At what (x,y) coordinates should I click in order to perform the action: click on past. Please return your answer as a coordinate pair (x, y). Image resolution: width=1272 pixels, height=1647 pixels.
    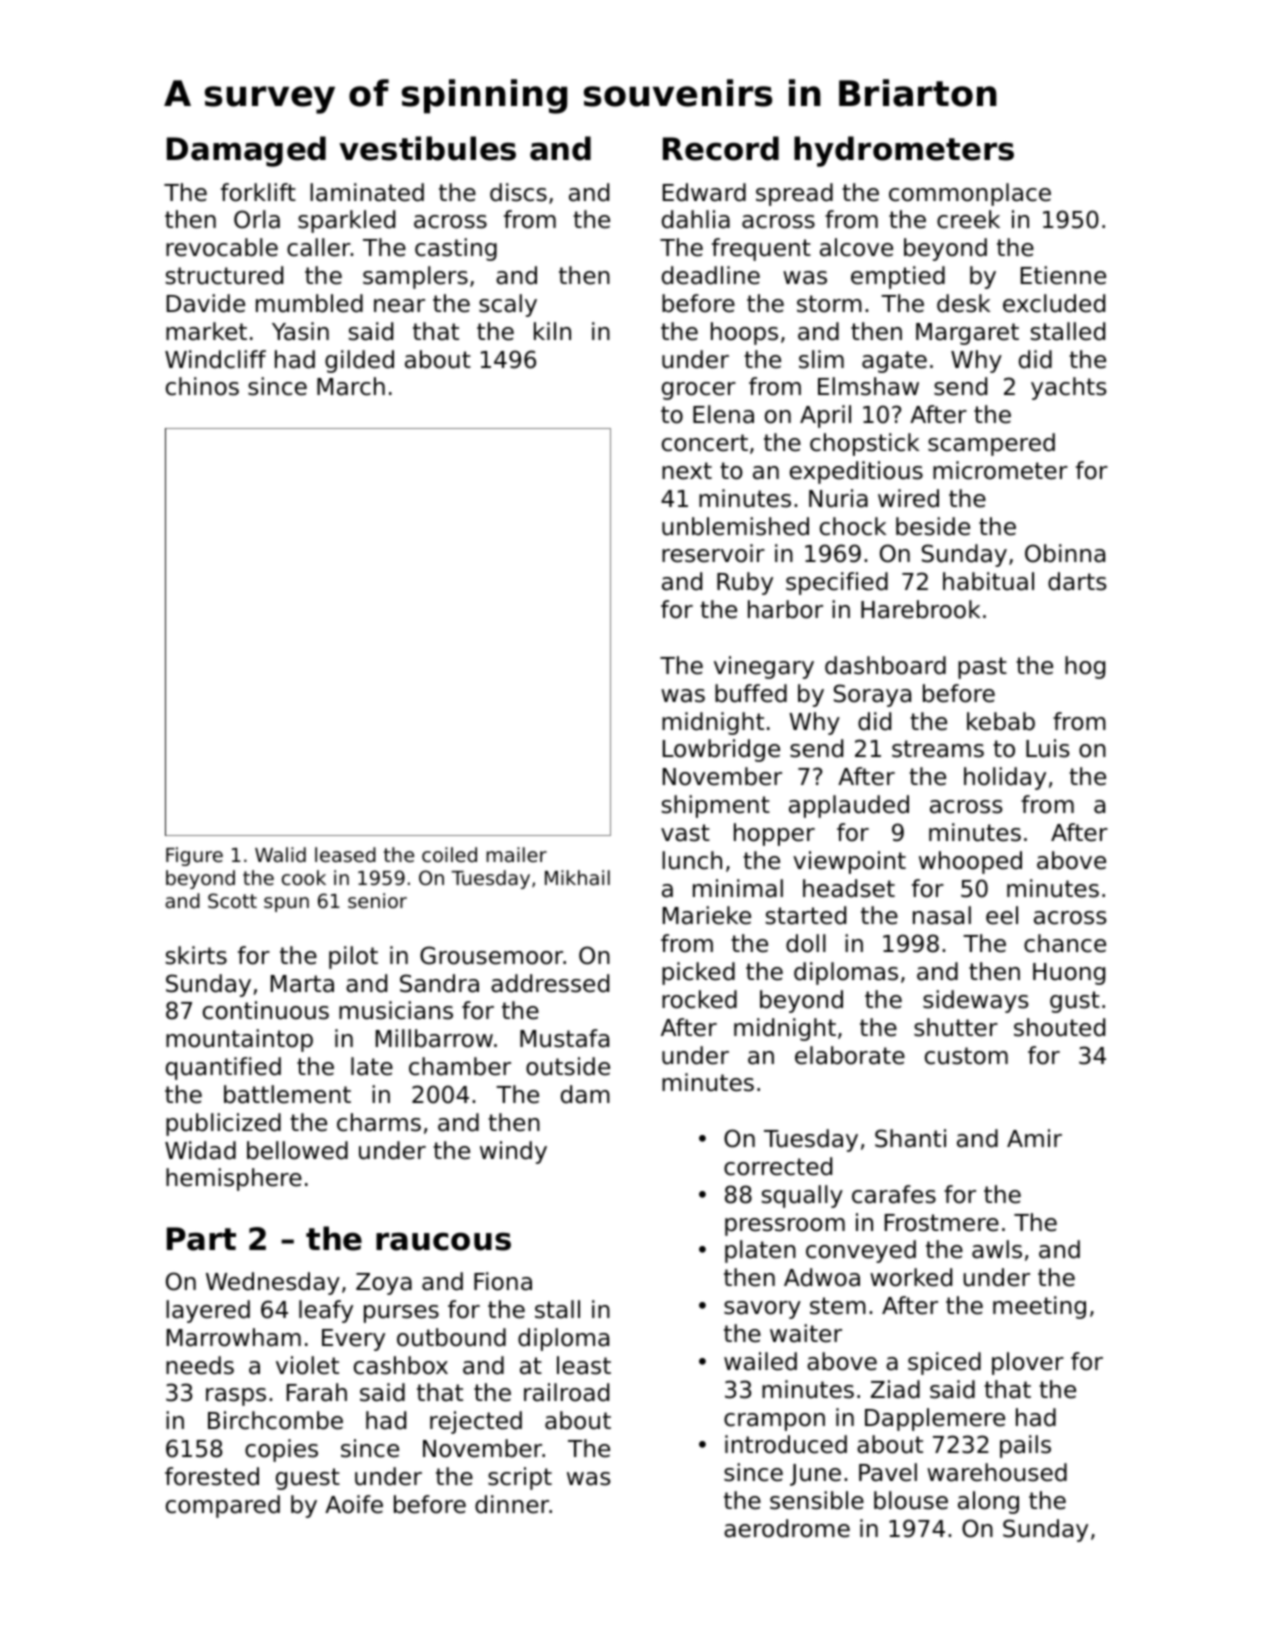
    Looking at the image, I should click on (982, 668).
